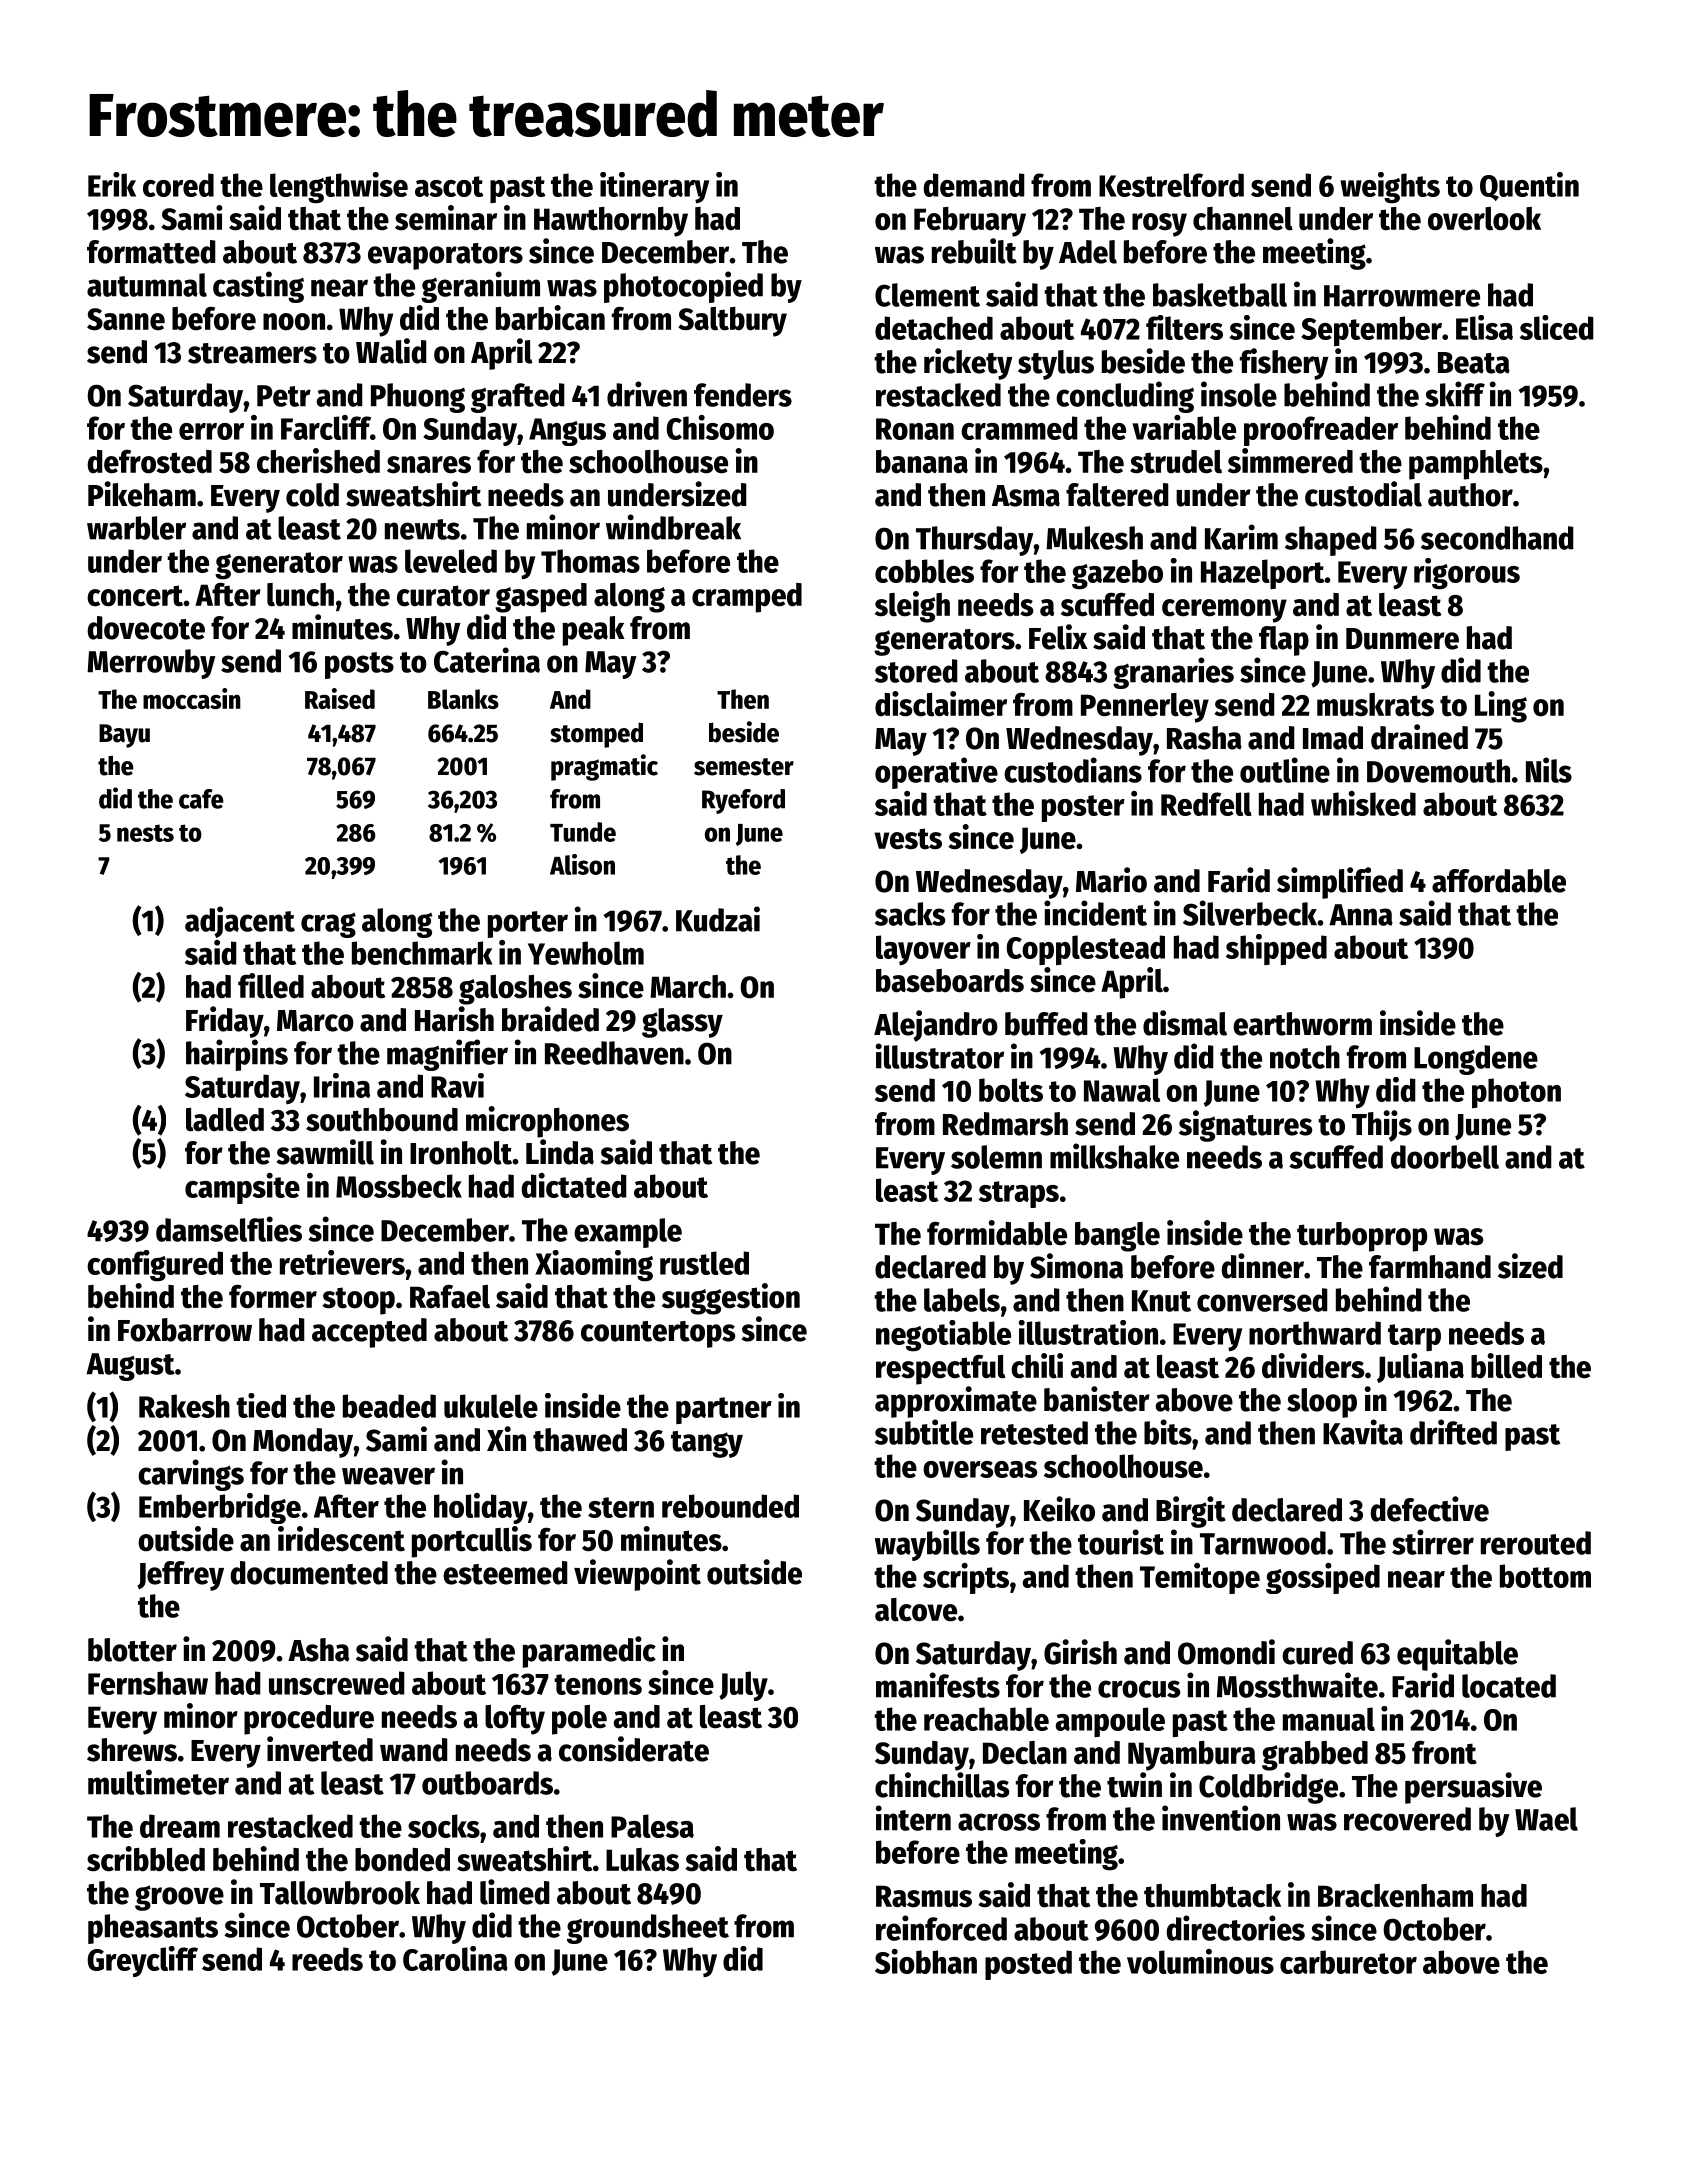 The height and width of the screenshot is (2178, 1683). What do you see at coordinates (1284, 641) in the screenshot?
I see `flap` at bounding box center [1284, 641].
